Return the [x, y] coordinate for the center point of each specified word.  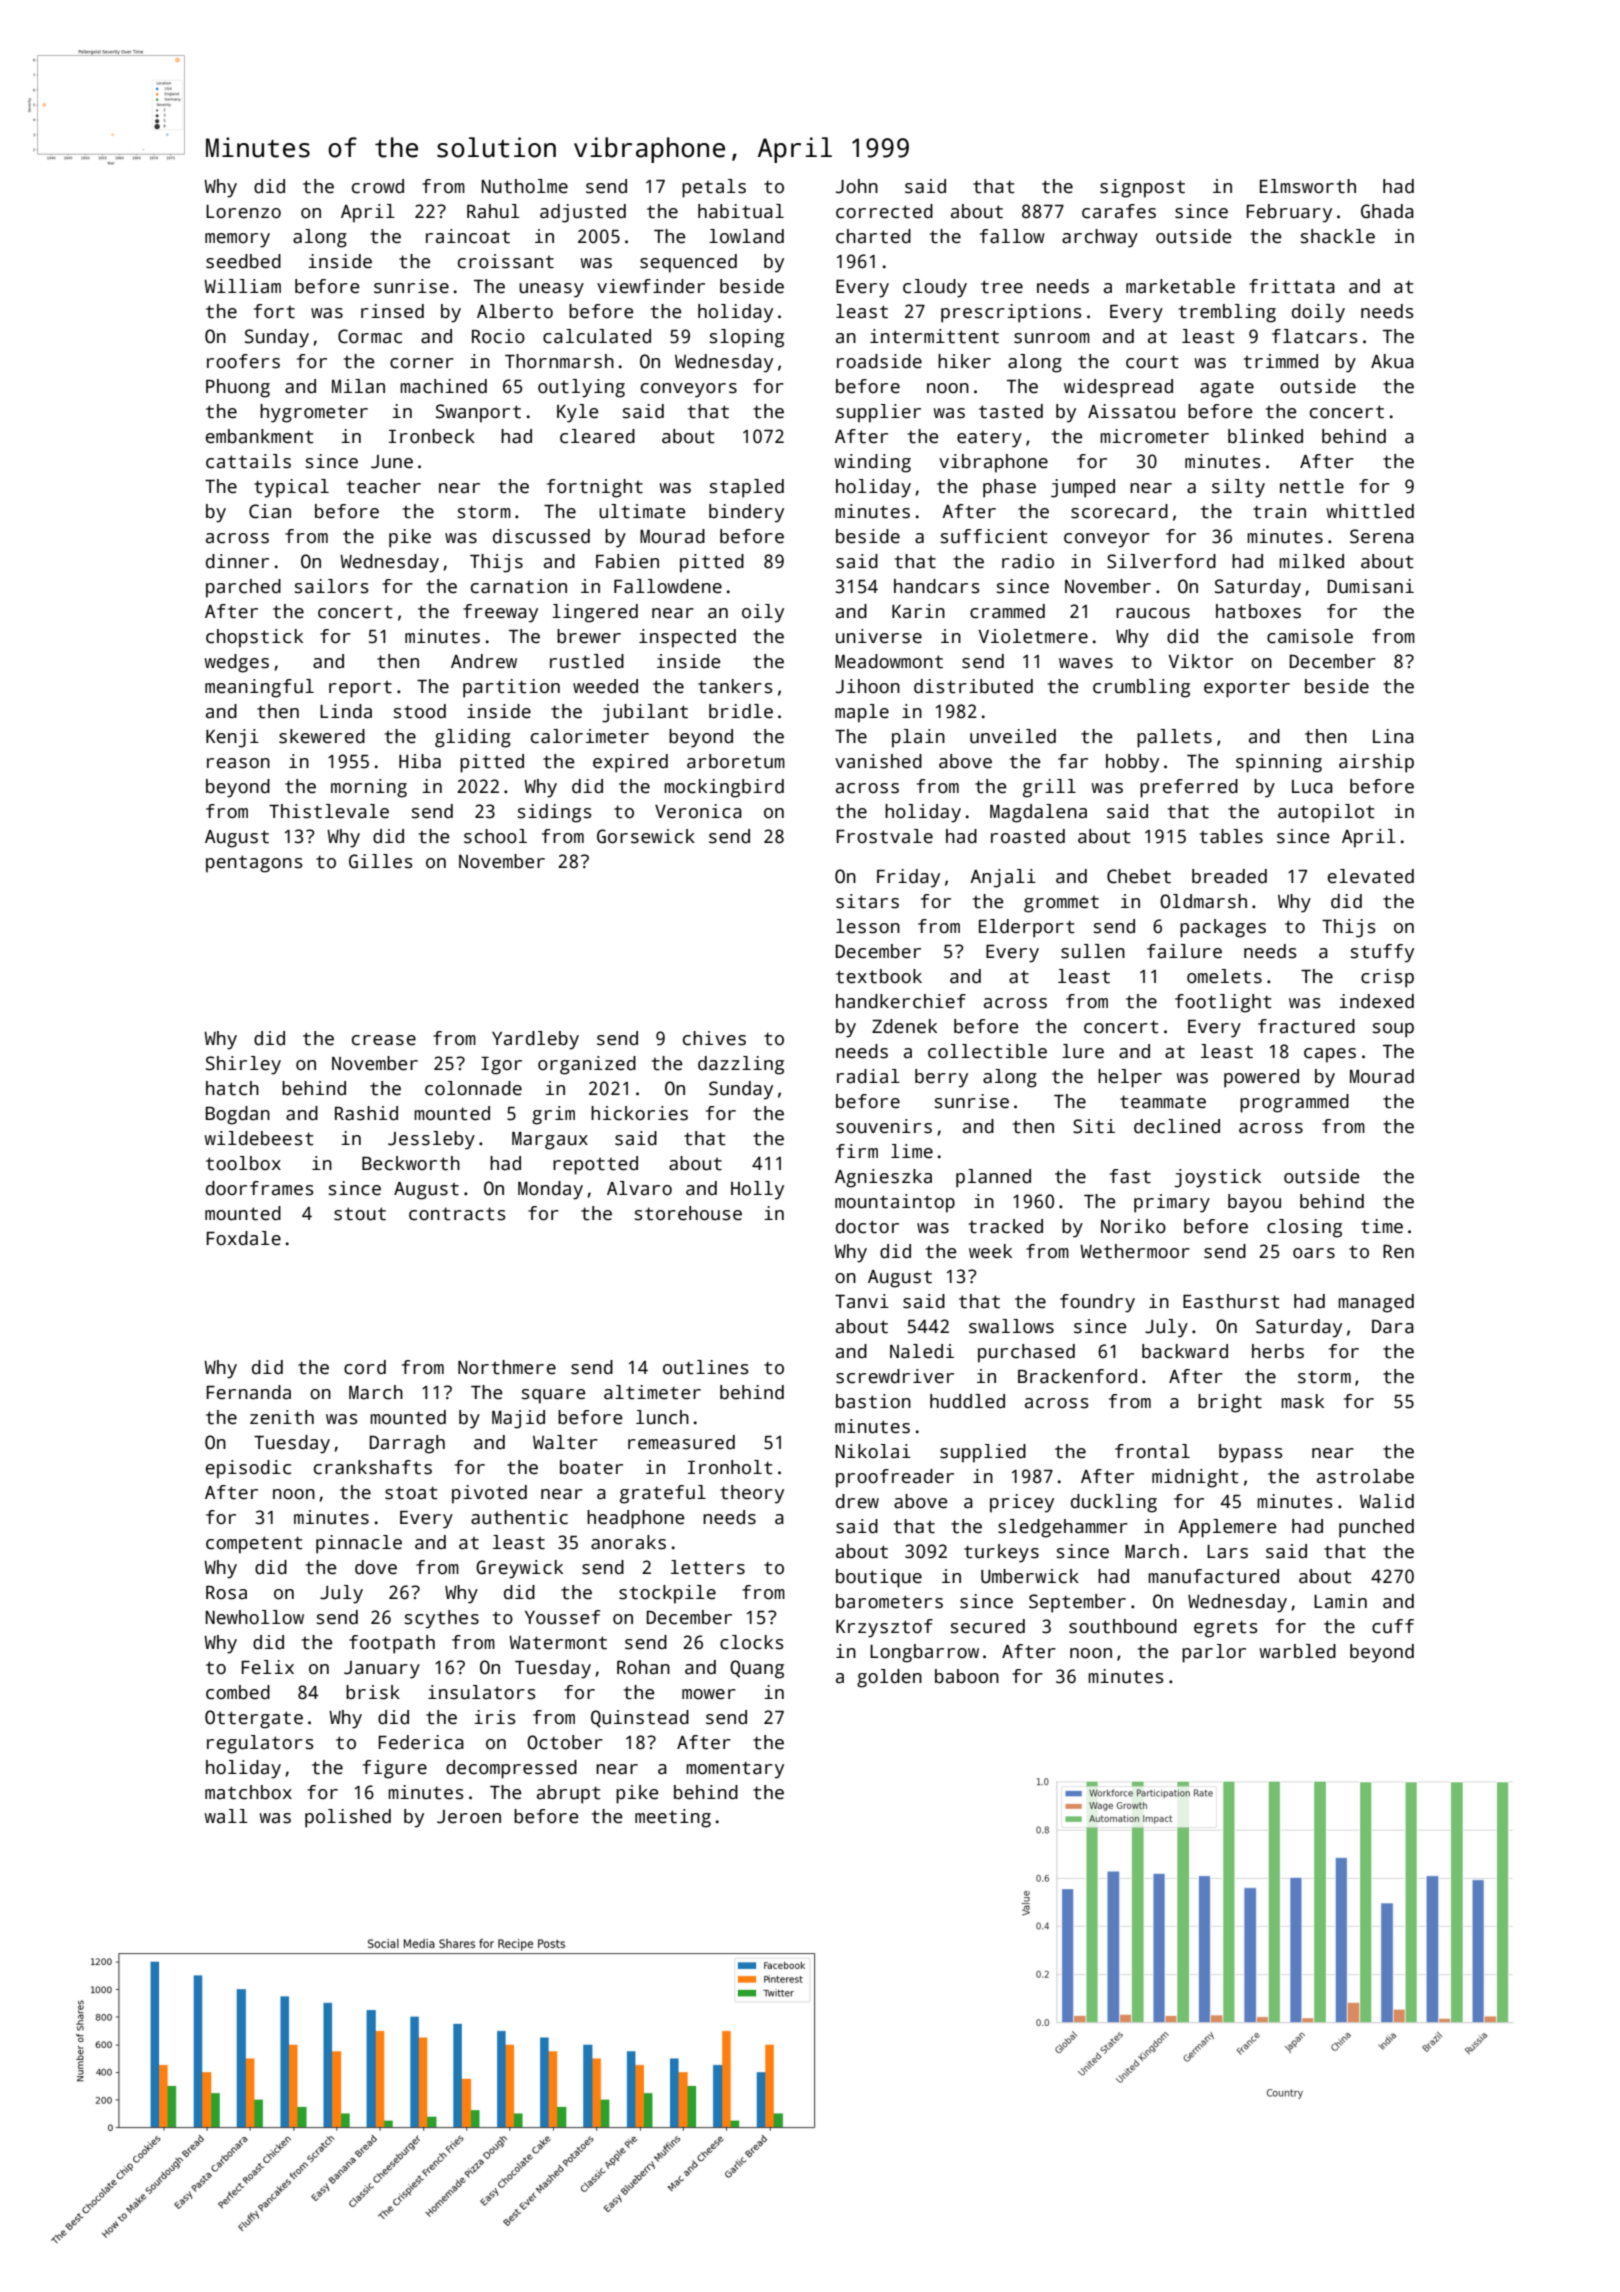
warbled [1297, 1651]
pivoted [489, 1494]
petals [714, 188]
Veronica [698, 811]
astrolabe [1365, 1476]
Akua [1392, 361]
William [242, 286]
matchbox [248, 1792]
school [495, 836]
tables [1231, 836]
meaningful [259, 688]
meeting [673, 1818]
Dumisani [1371, 586]
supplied [983, 1453]
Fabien [627, 561]
